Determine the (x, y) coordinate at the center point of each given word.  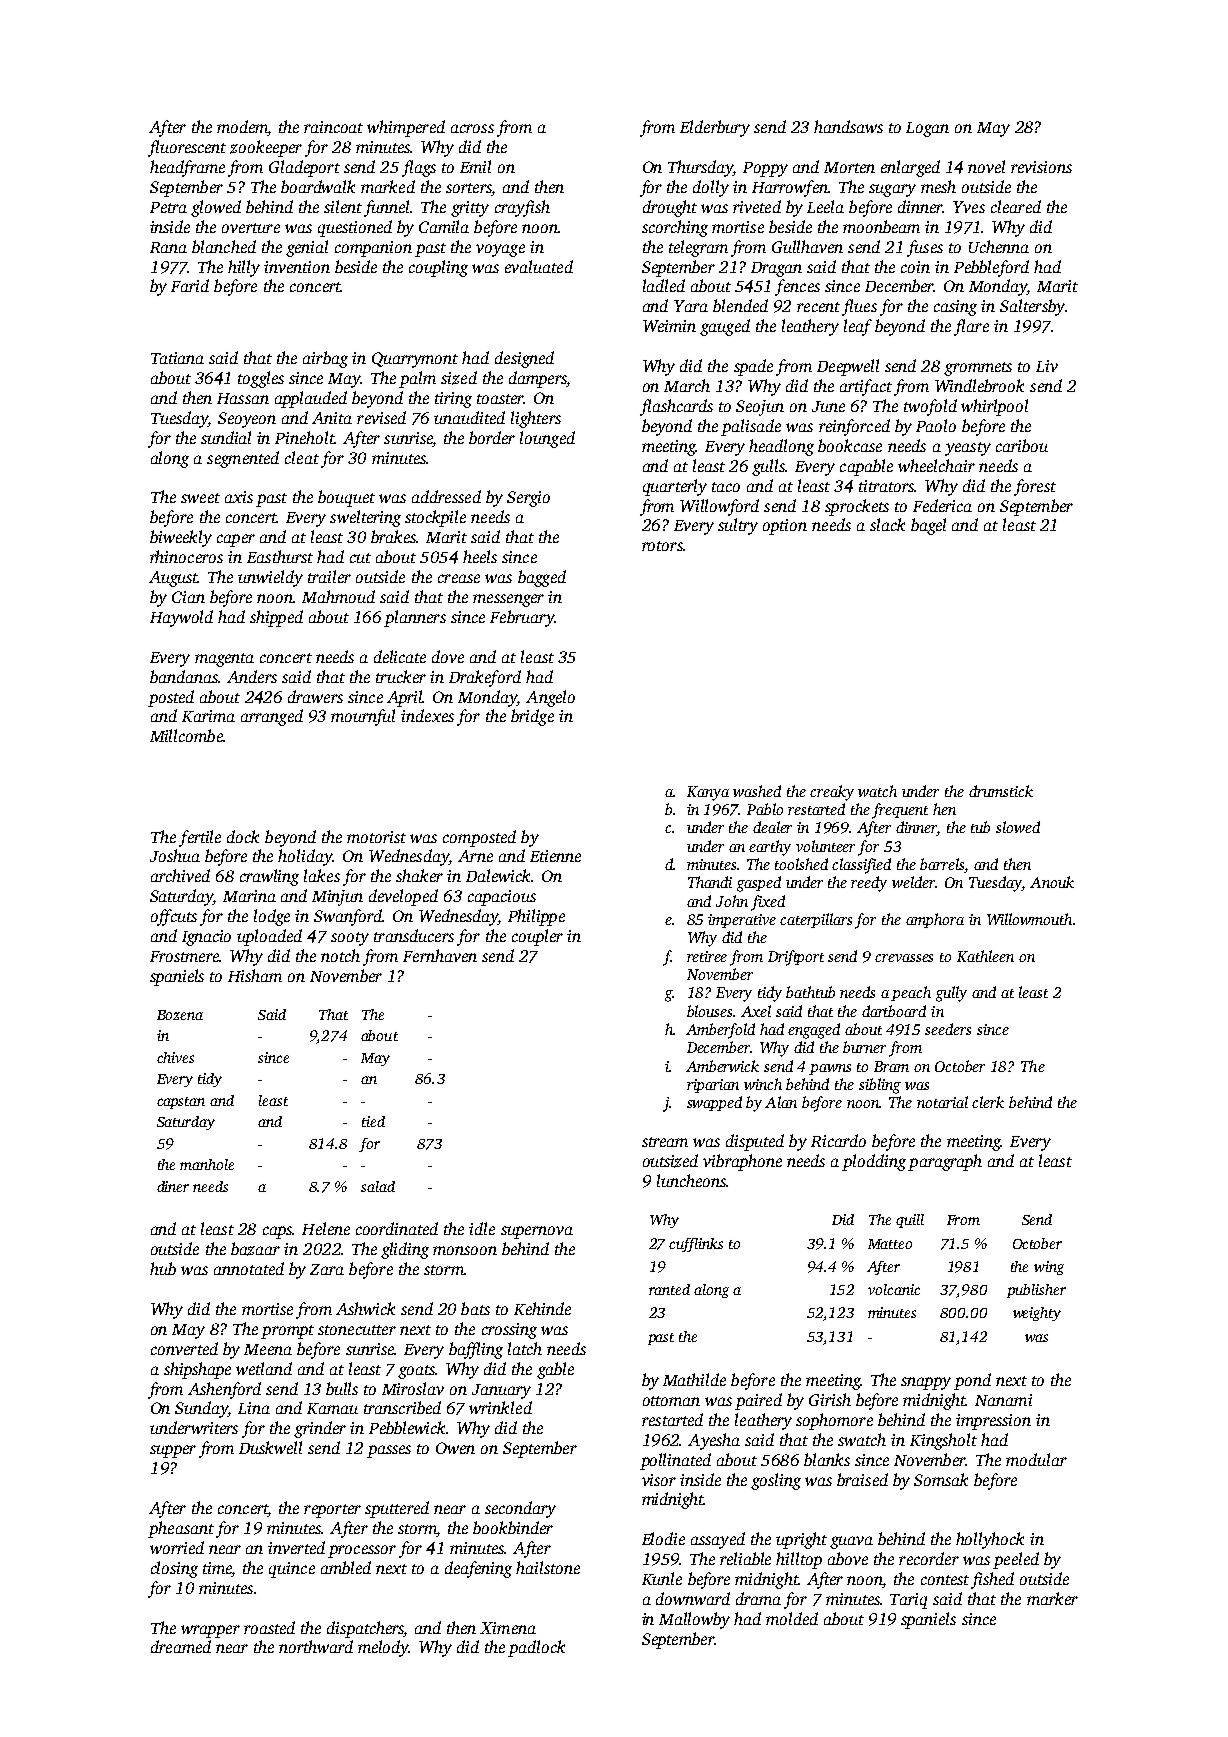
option (785, 527)
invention (297, 267)
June (828, 406)
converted (184, 1348)
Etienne (555, 856)
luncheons (691, 1180)
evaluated (539, 266)
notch (340, 955)
